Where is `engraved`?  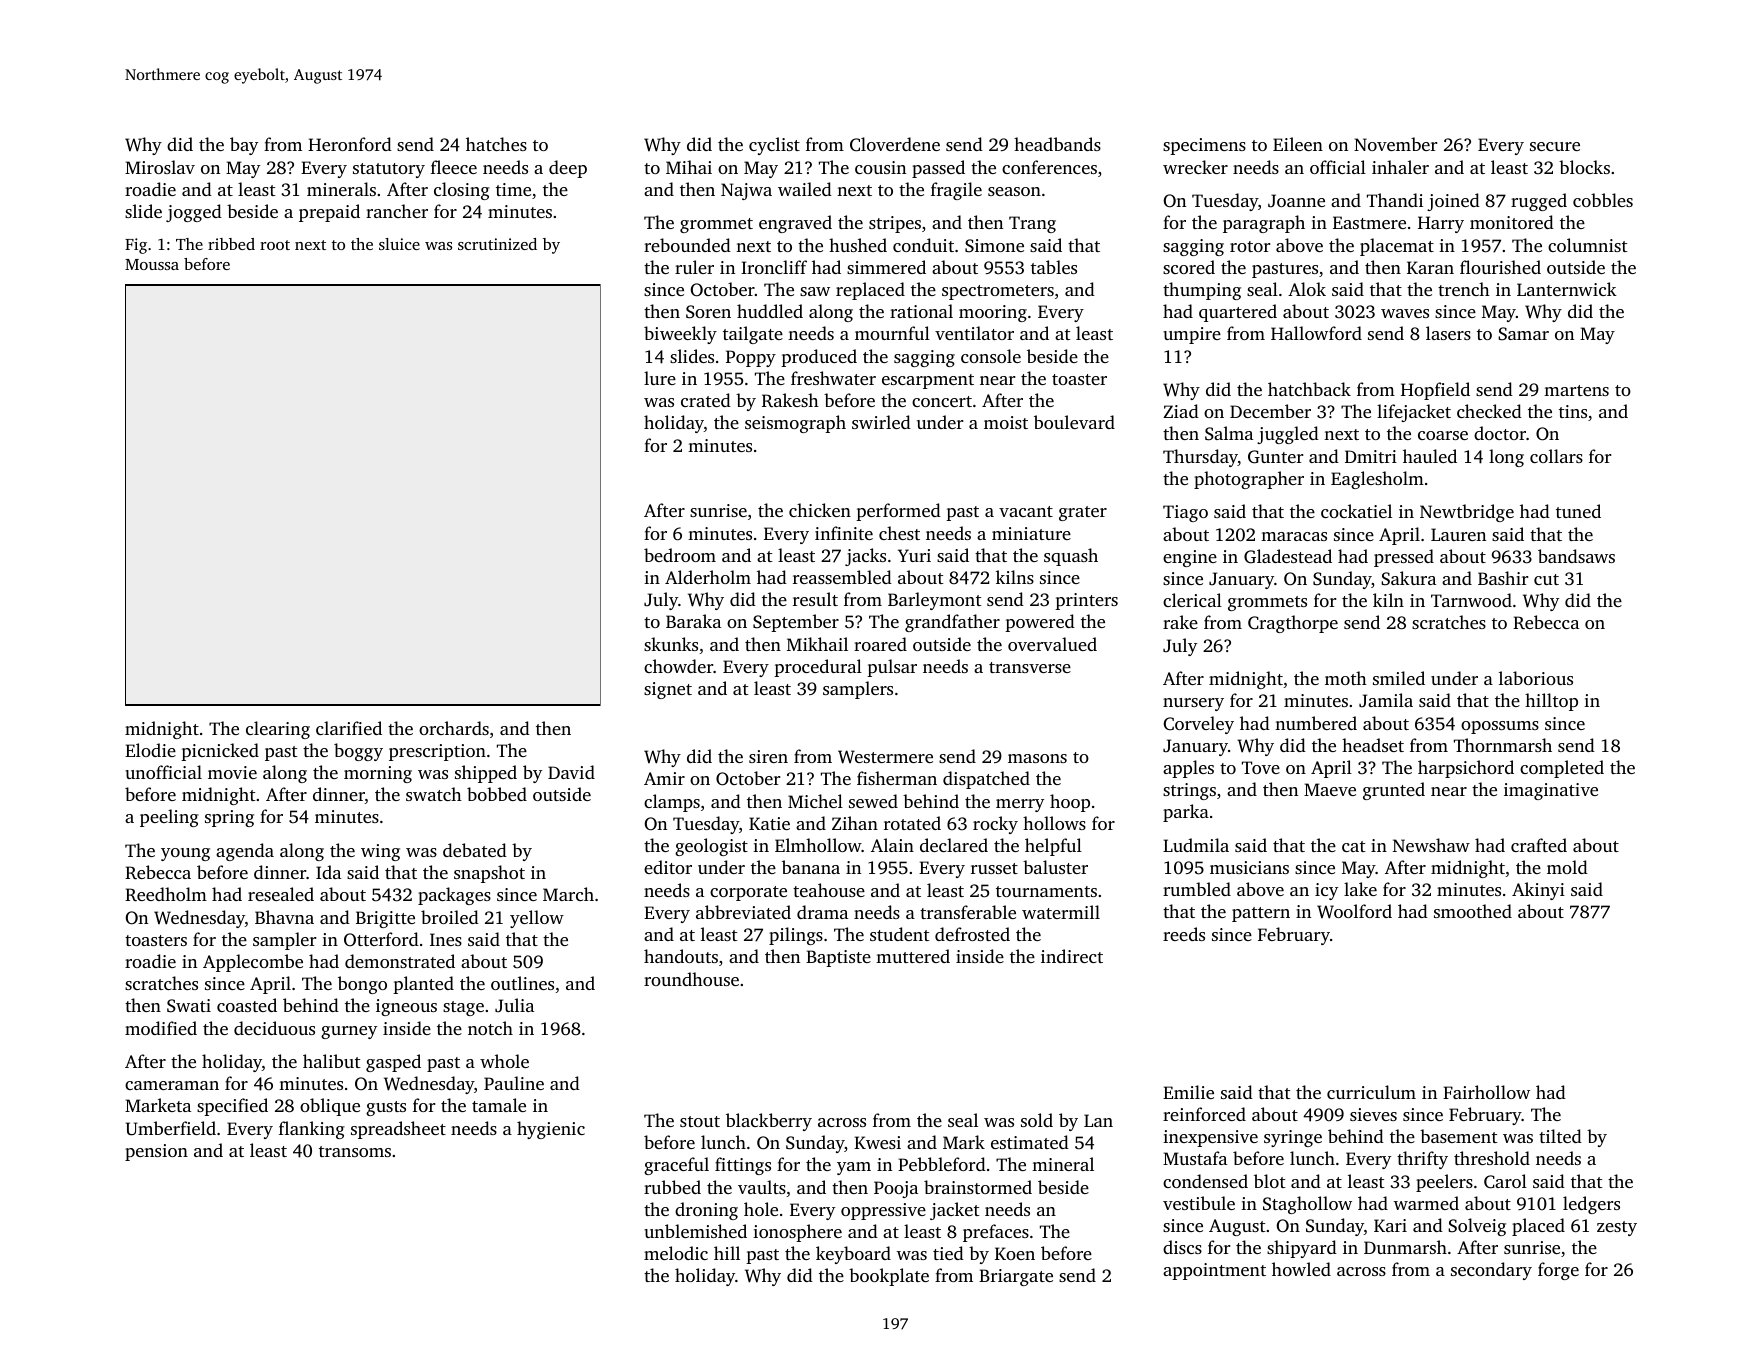
engraved is located at coordinates (795, 224).
